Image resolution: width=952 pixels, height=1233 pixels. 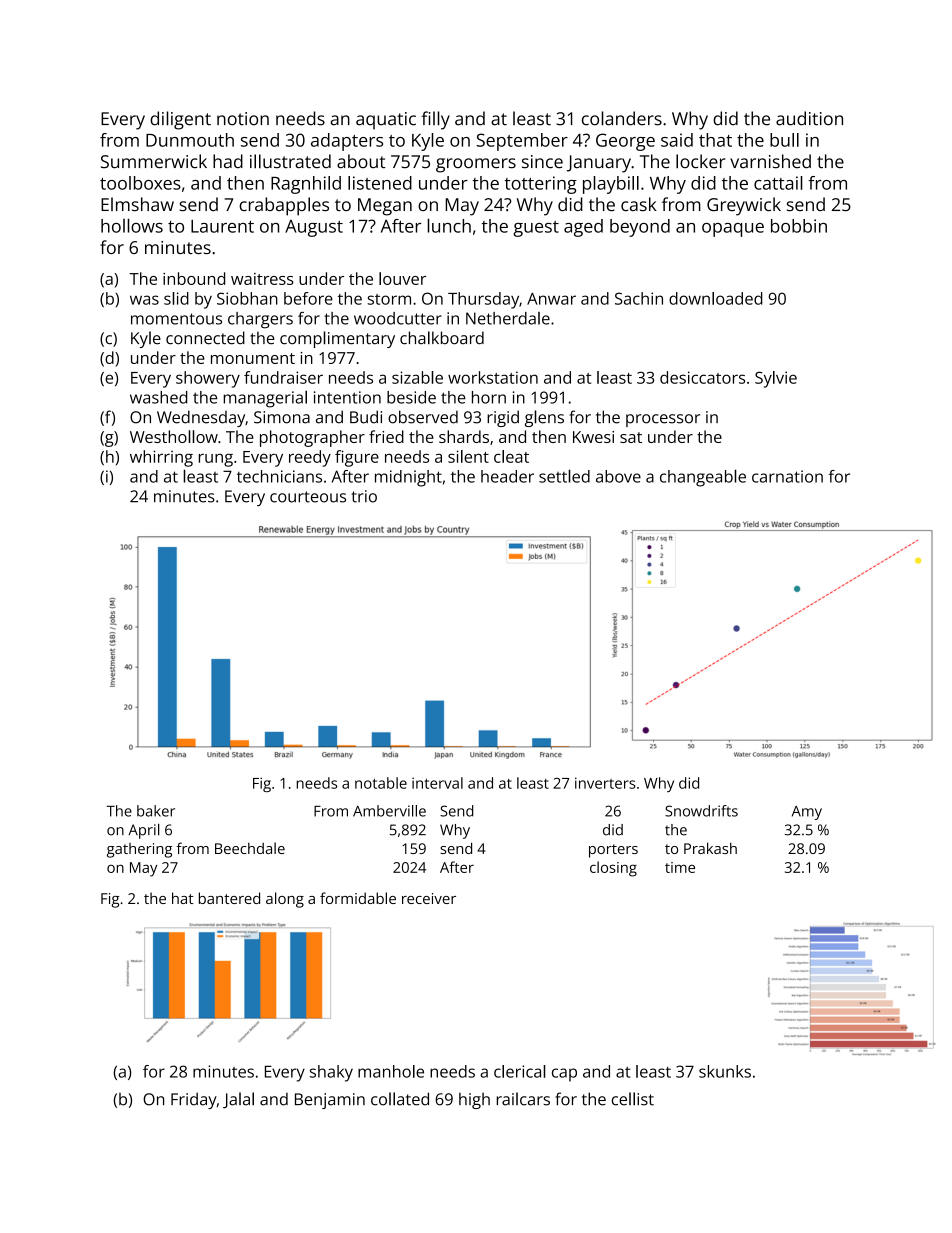 What do you see at coordinates (523, 1099) in the screenshot?
I see `railcars` at bounding box center [523, 1099].
